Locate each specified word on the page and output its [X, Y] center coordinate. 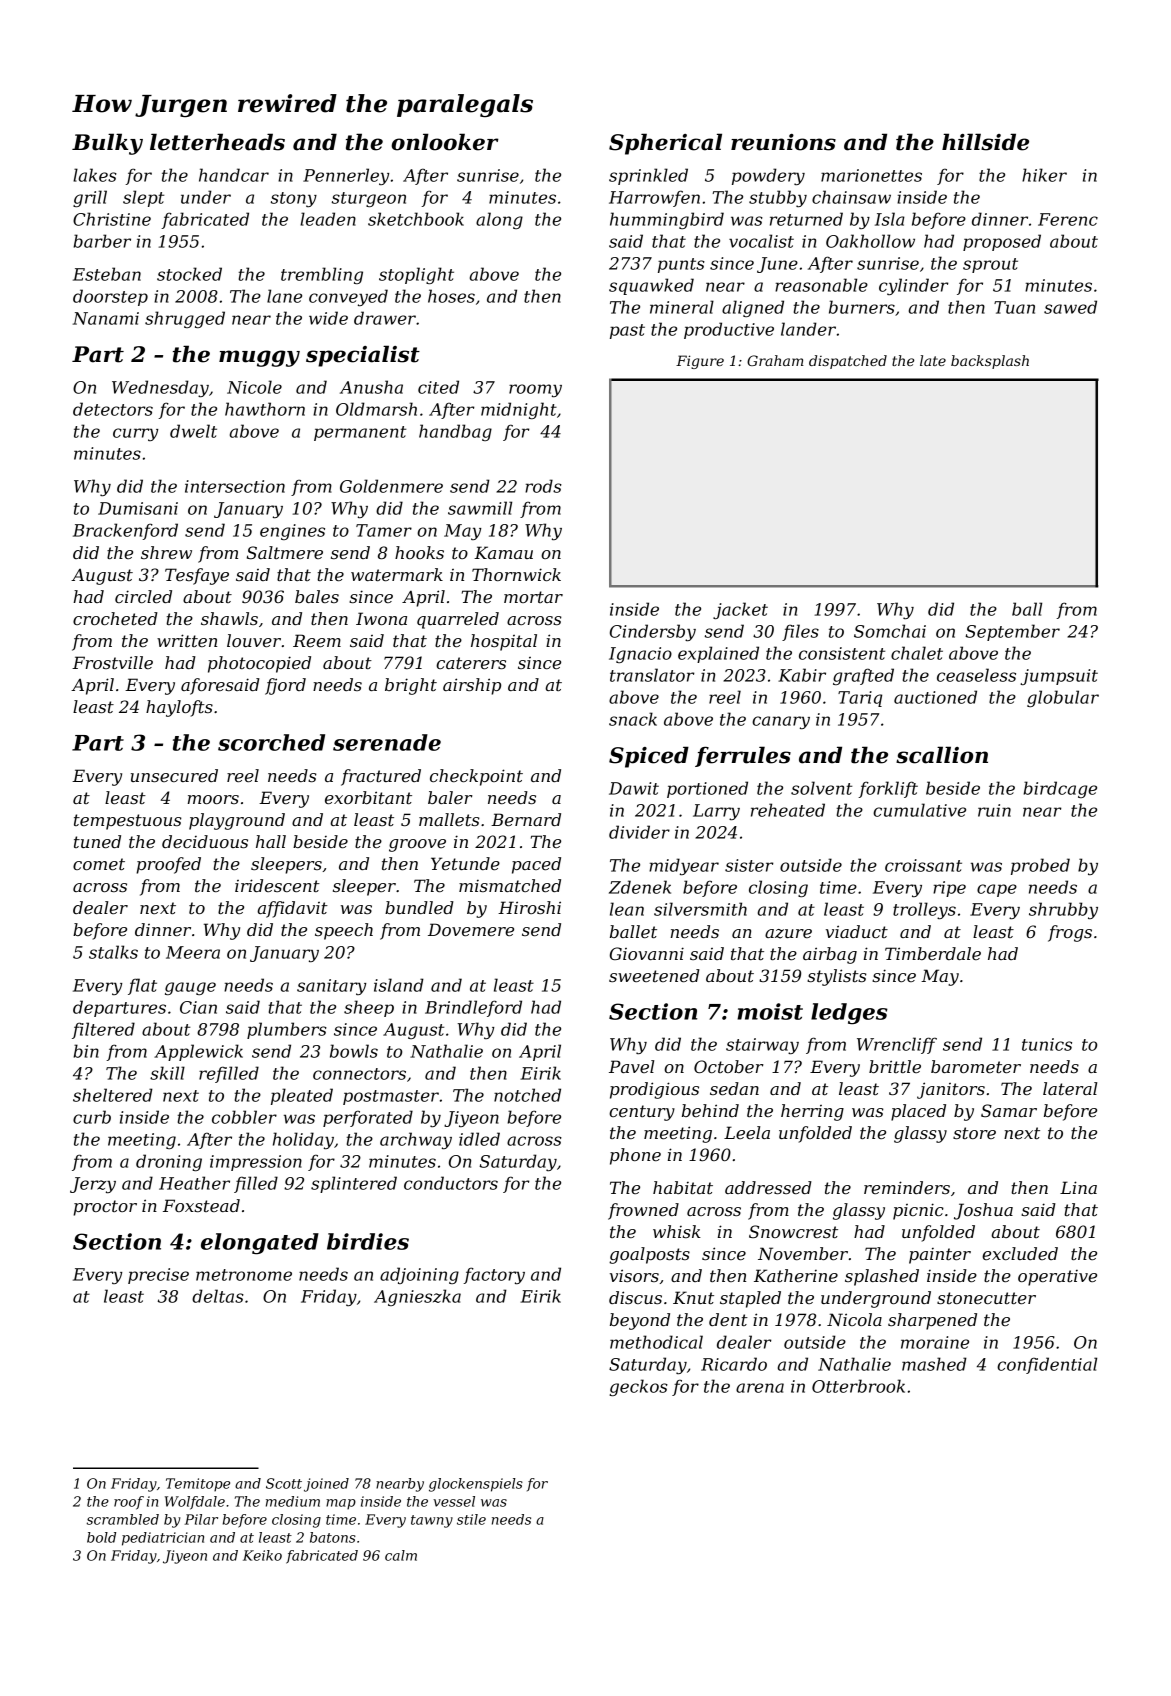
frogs [1070, 933]
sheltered [113, 1095]
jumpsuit [1059, 677]
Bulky [107, 144]
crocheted [115, 618]
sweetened [654, 975]
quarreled [458, 620]
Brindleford [473, 1008]
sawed [1070, 307]
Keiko [262, 1555]
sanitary [331, 987]
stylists [837, 977]
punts [681, 265]
